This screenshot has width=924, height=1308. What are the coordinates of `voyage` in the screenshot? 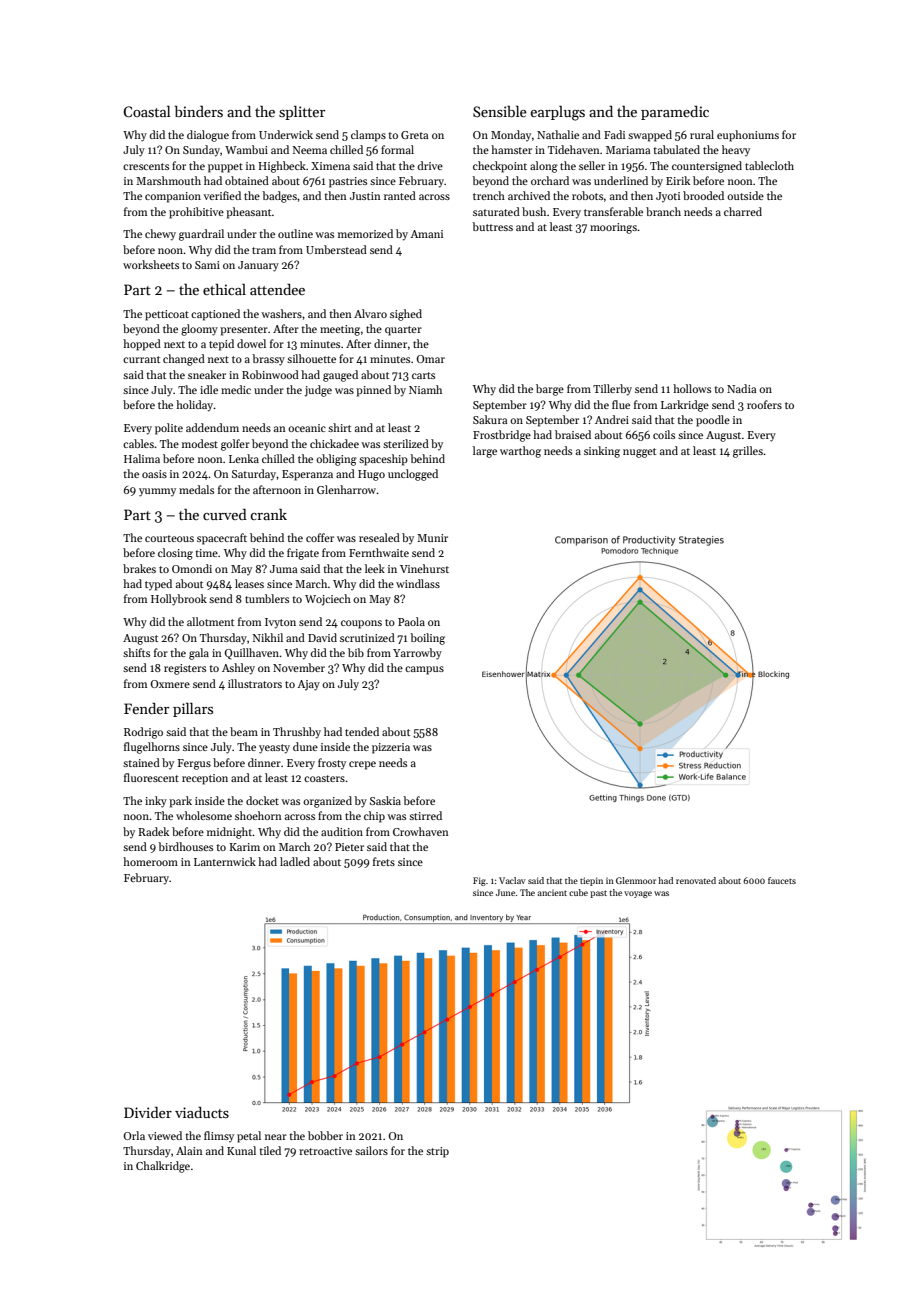 It's located at (638, 894).
